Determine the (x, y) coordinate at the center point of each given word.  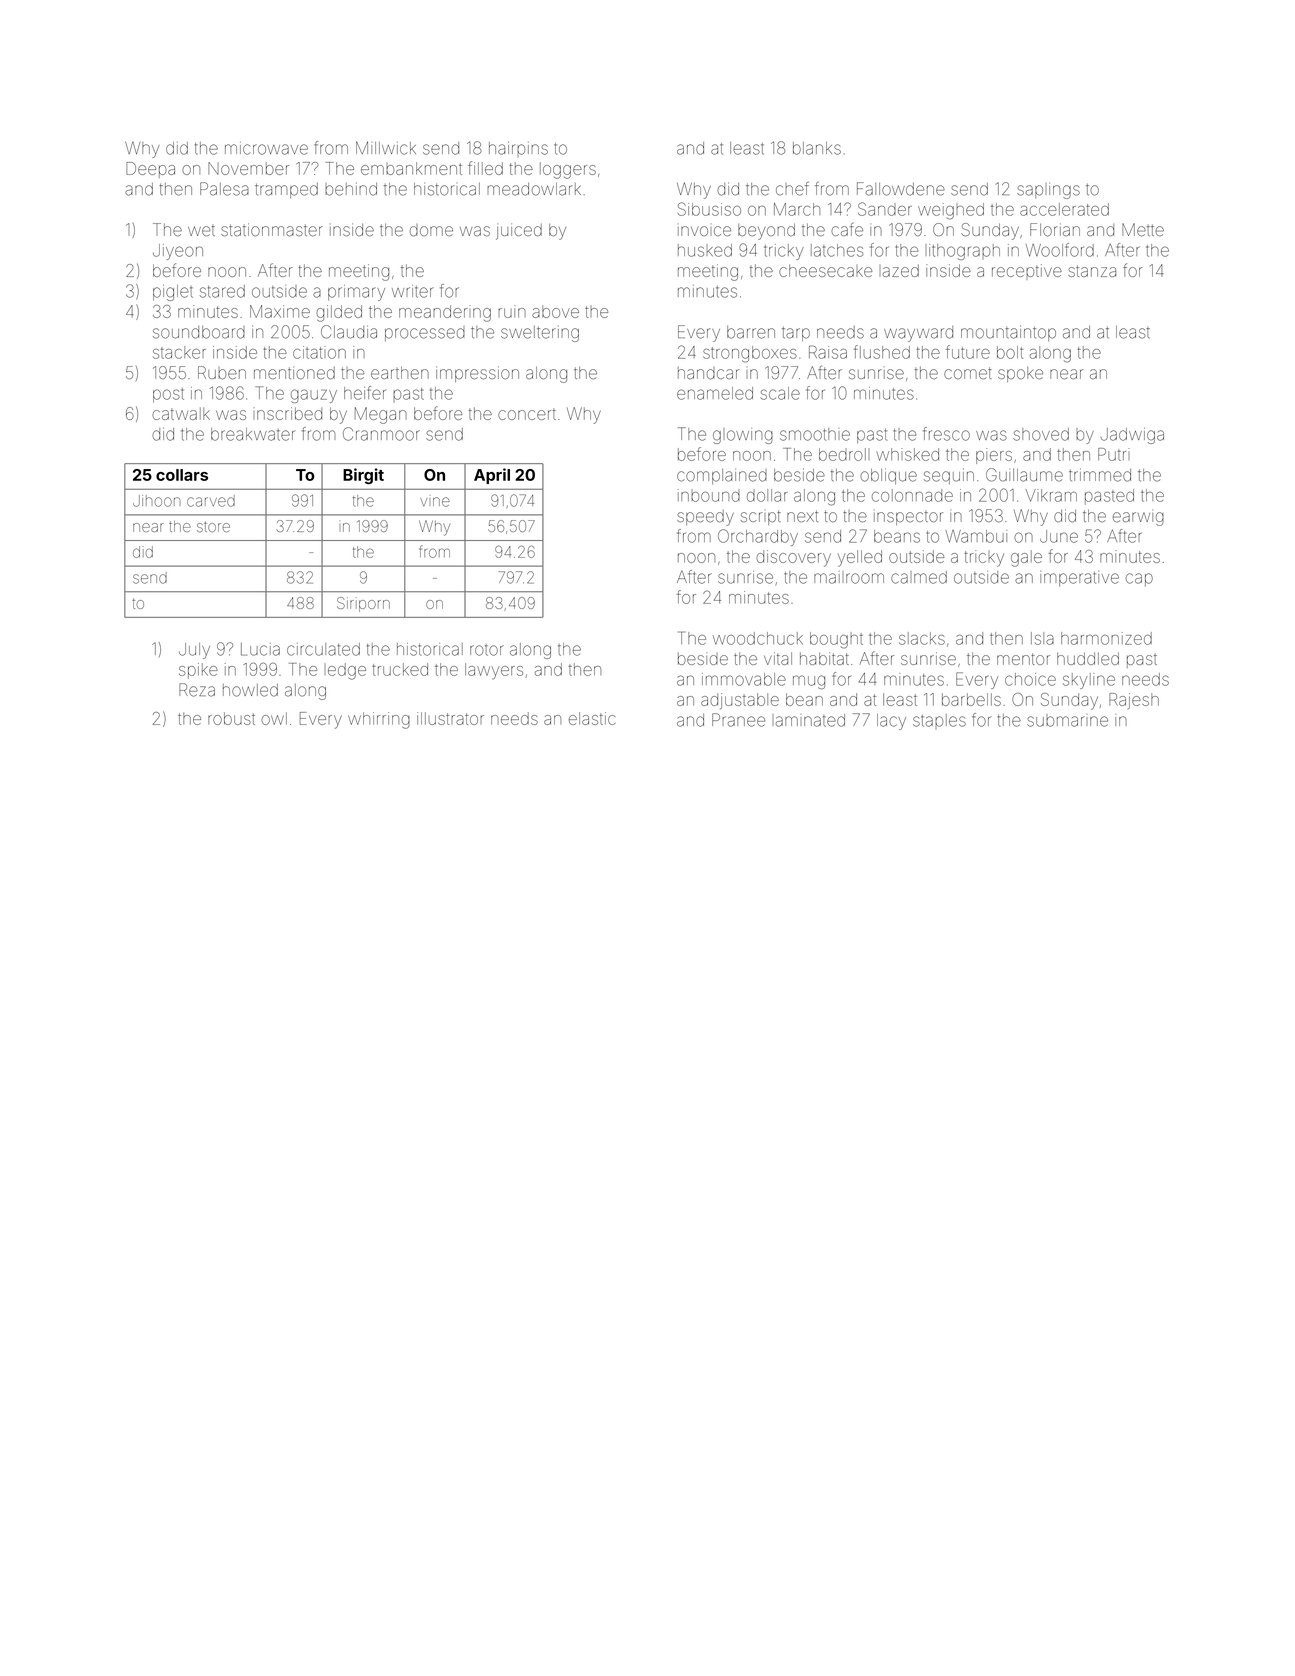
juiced (519, 231)
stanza (1092, 271)
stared (222, 291)
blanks (817, 148)
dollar (767, 495)
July (194, 651)
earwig (1138, 519)
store (213, 526)
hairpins (518, 148)
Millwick (386, 148)
